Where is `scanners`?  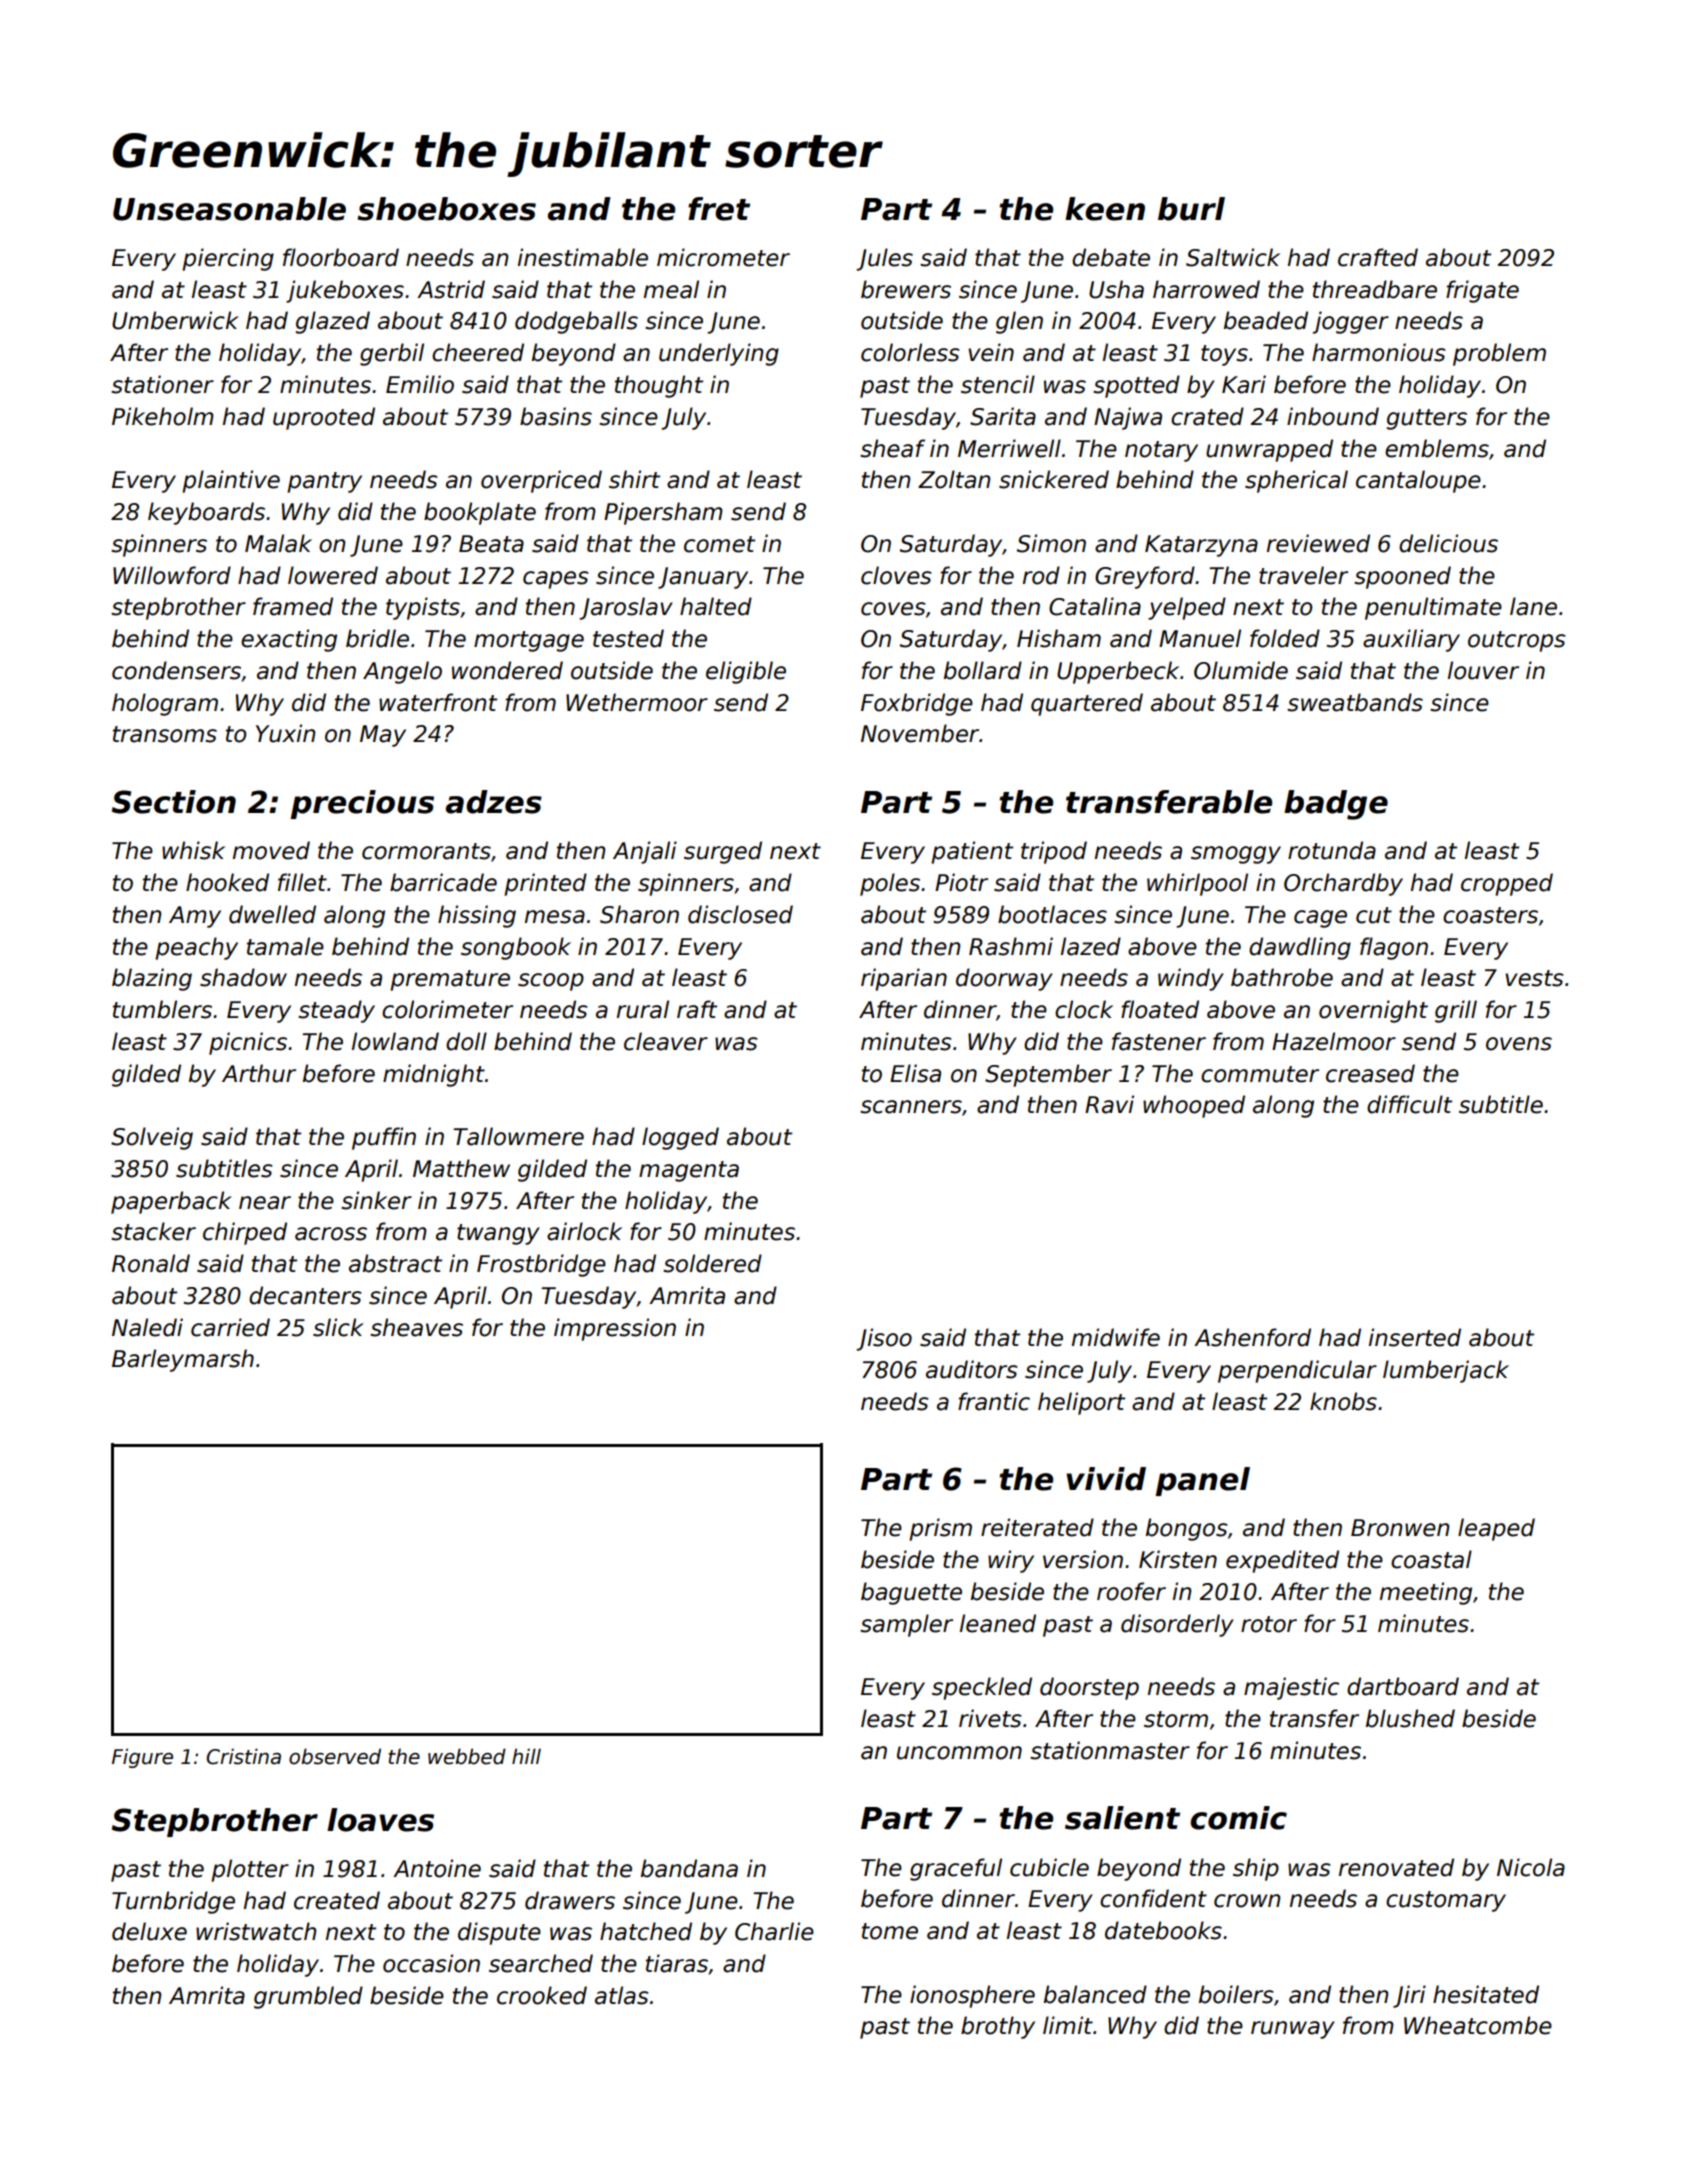
scanners is located at coordinates (911, 1107).
